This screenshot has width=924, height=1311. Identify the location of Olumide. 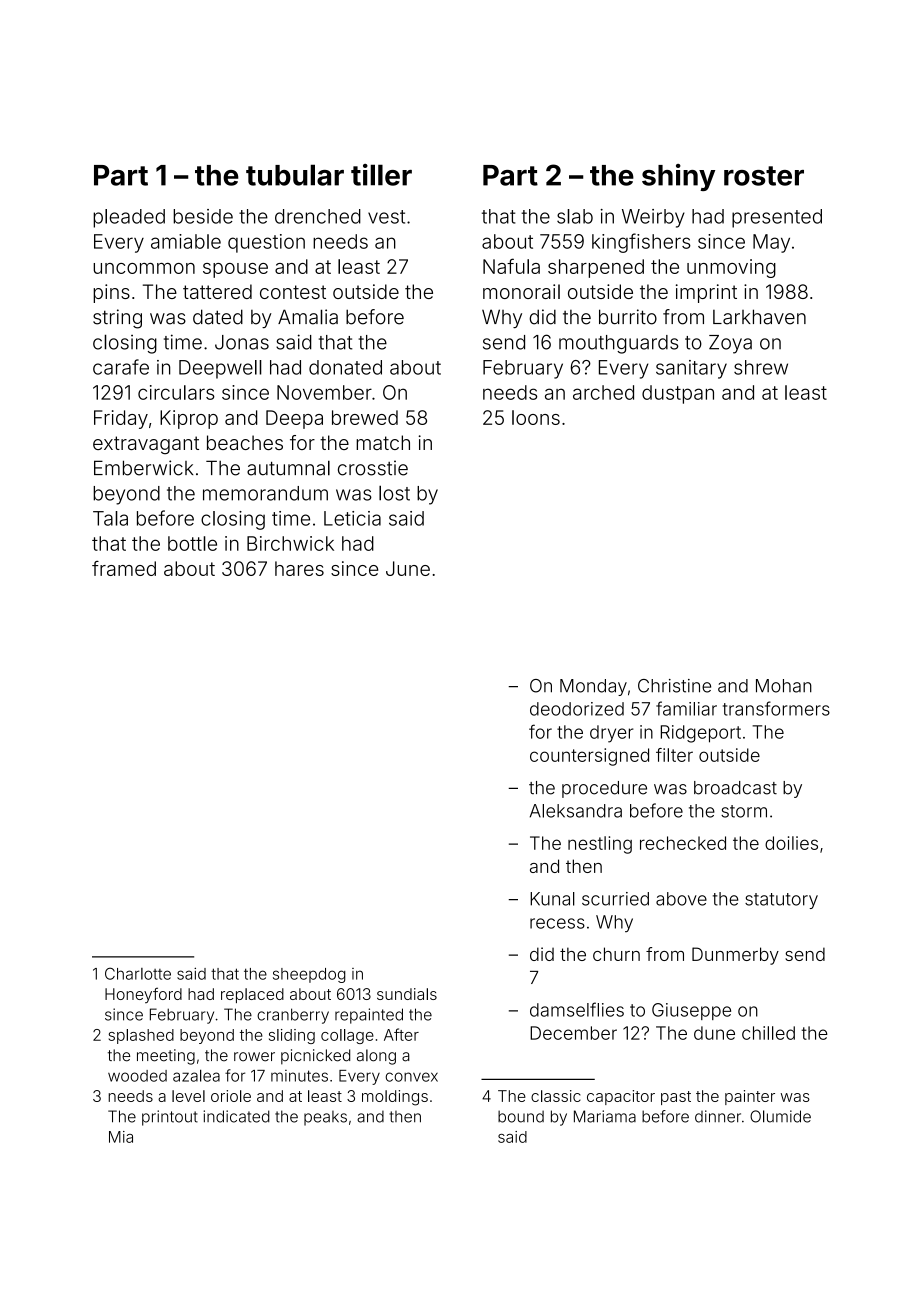
(780, 1116).
